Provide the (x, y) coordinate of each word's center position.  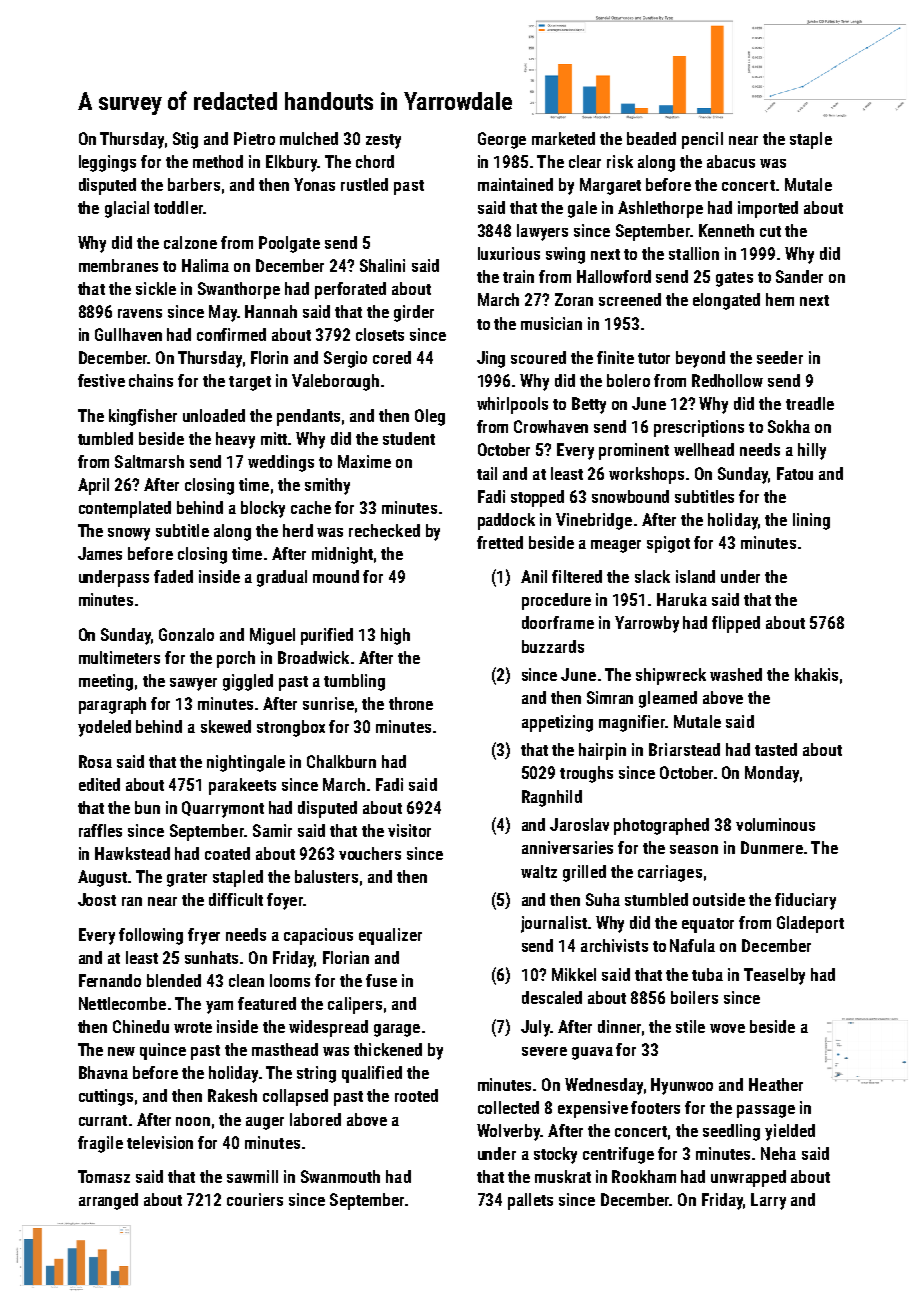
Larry (768, 1201)
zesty (383, 141)
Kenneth (726, 230)
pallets (530, 1201)
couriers (255, 1199)
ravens (140, 313)
